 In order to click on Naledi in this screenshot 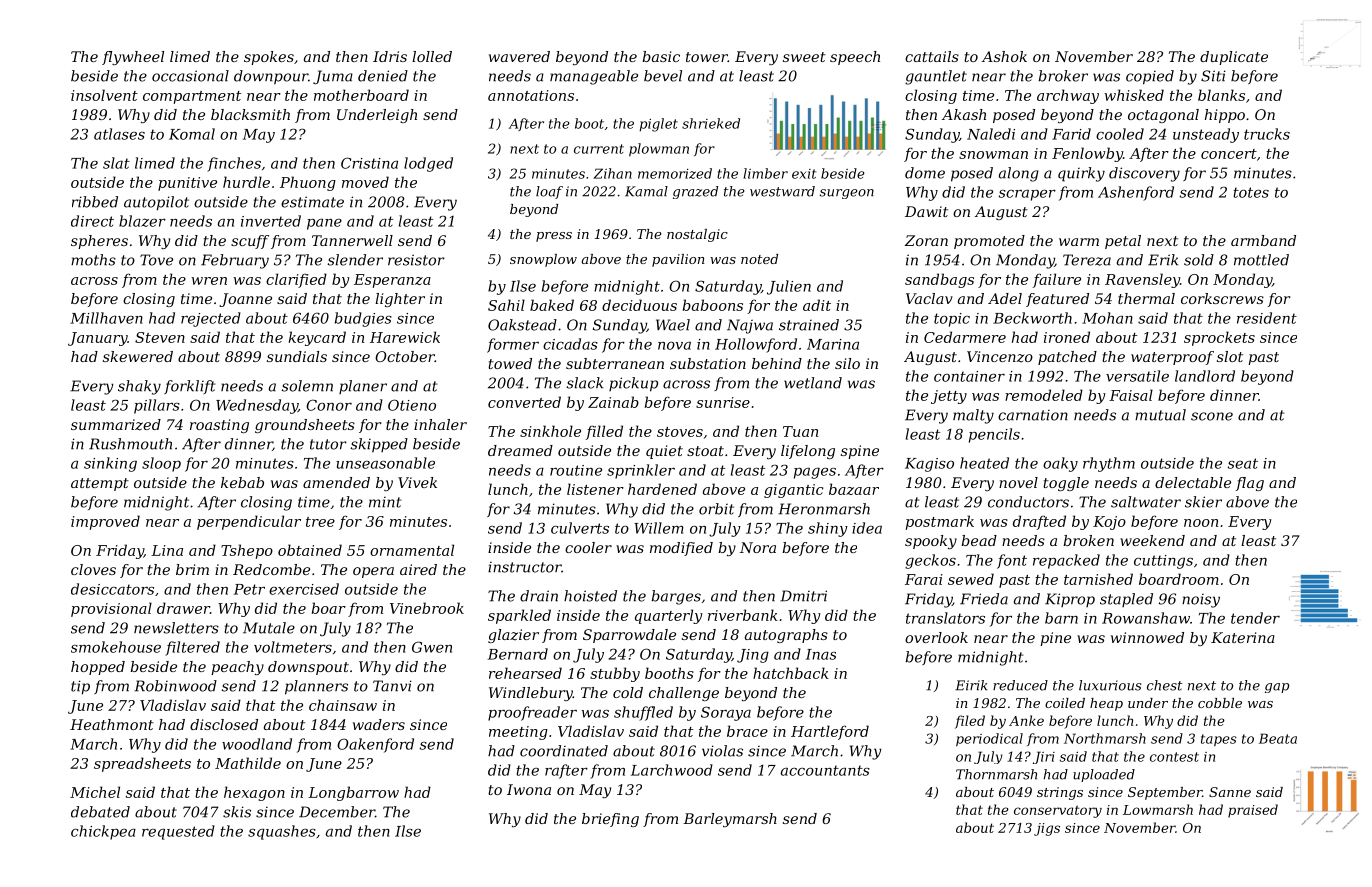, I will do `click(991, 134)`.
